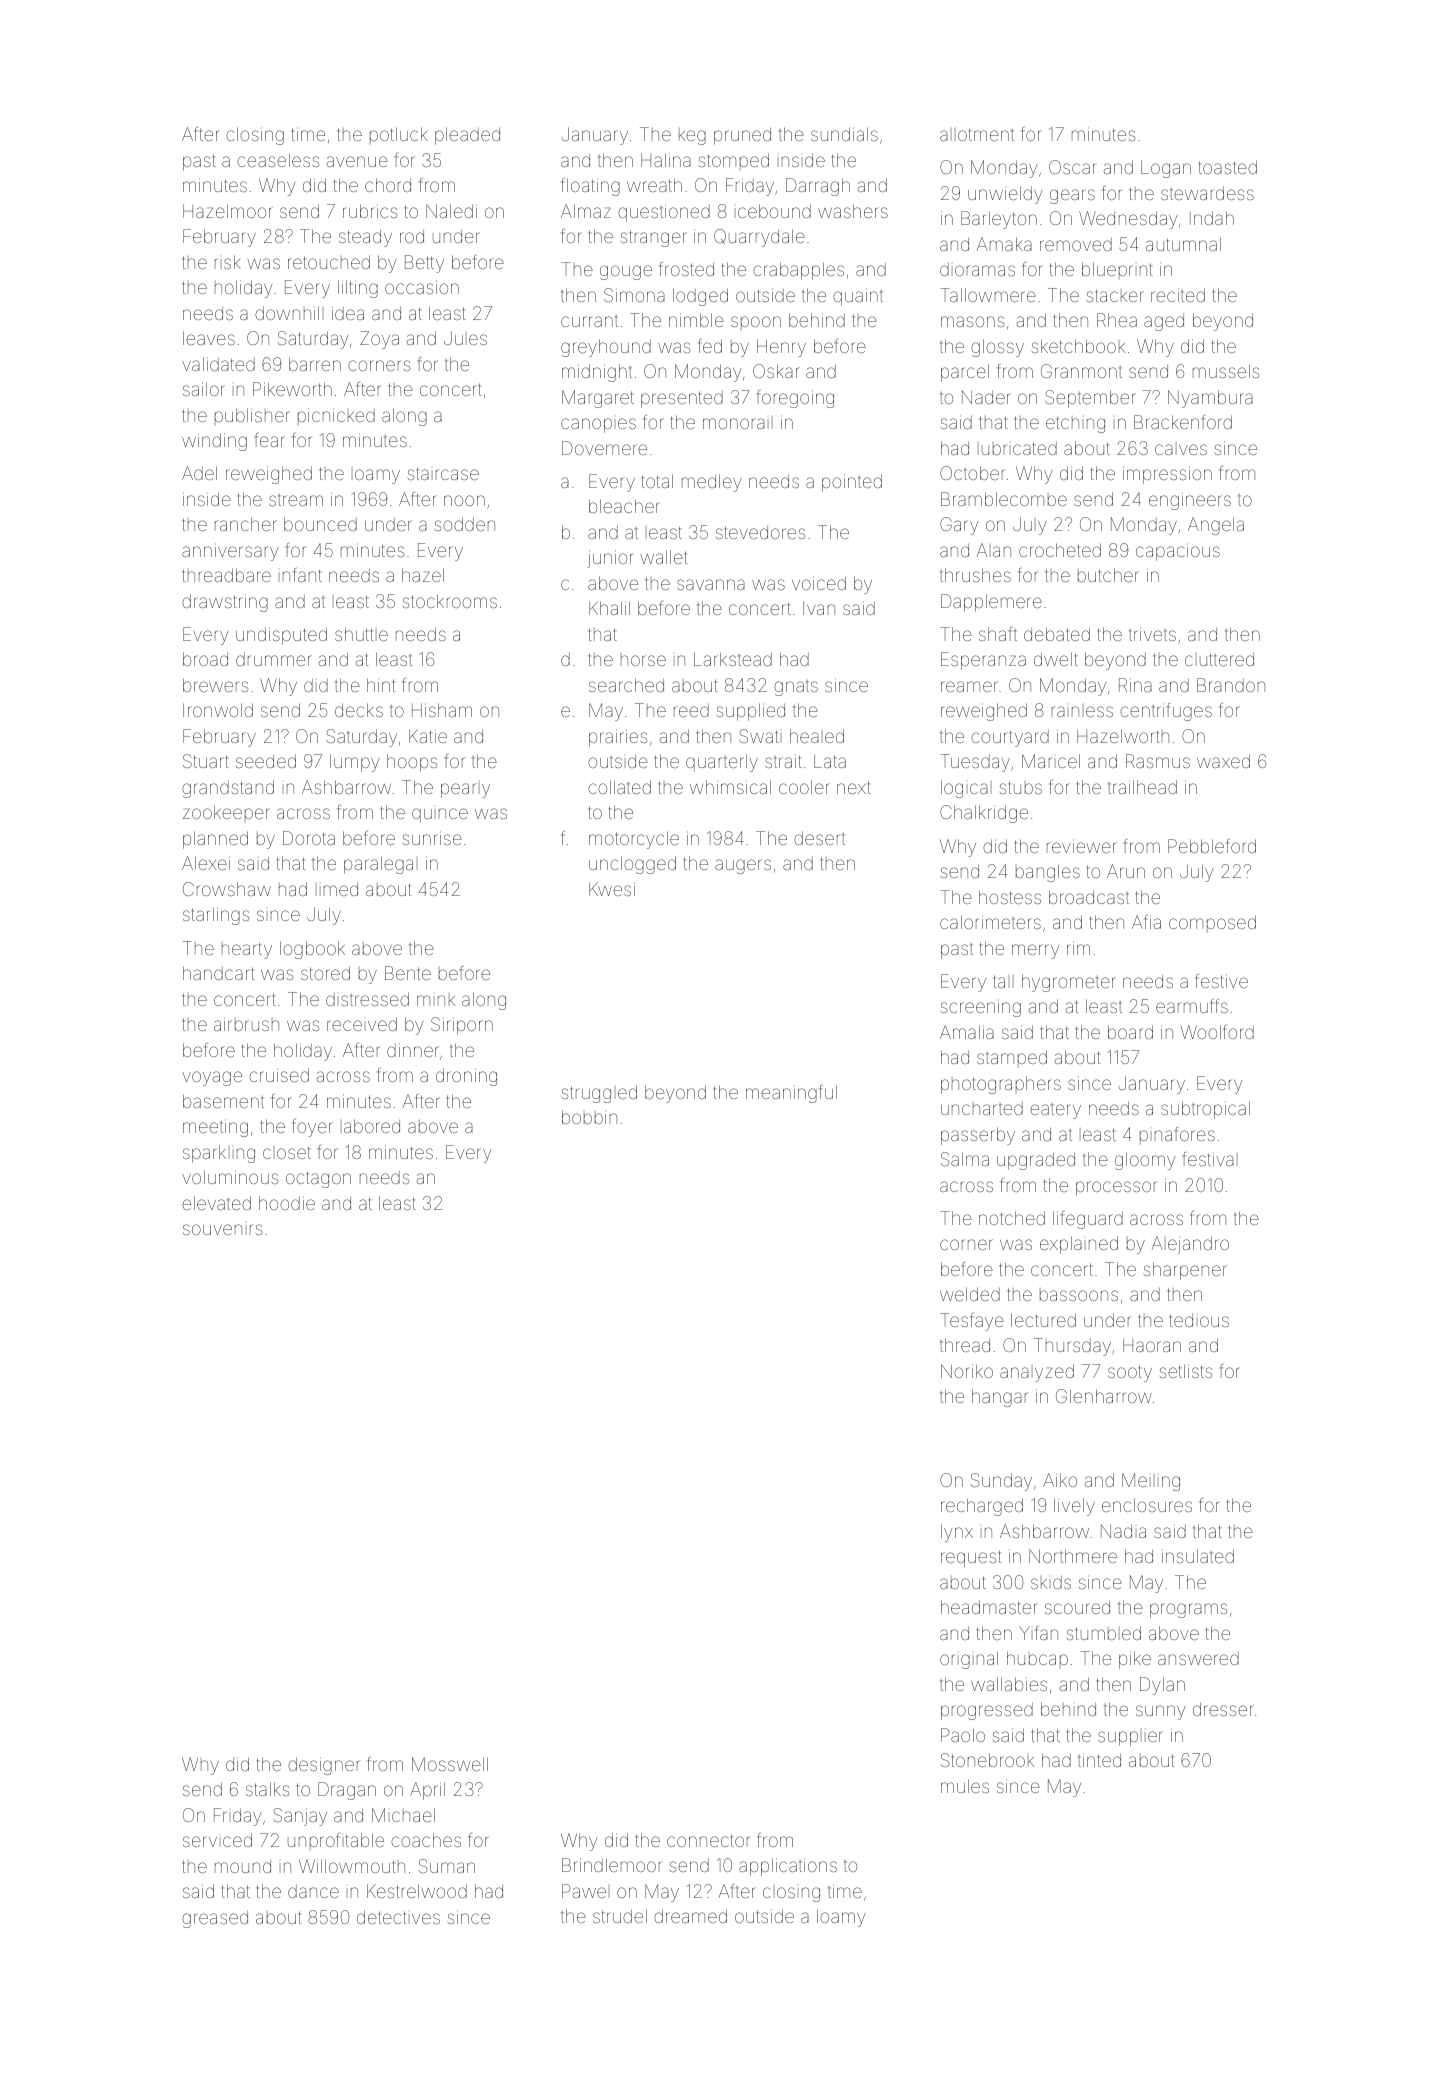 The image size is (1450, 2100). Describe the element at coordinates (442, 710) in the image. I see `Hisham` at that location.
